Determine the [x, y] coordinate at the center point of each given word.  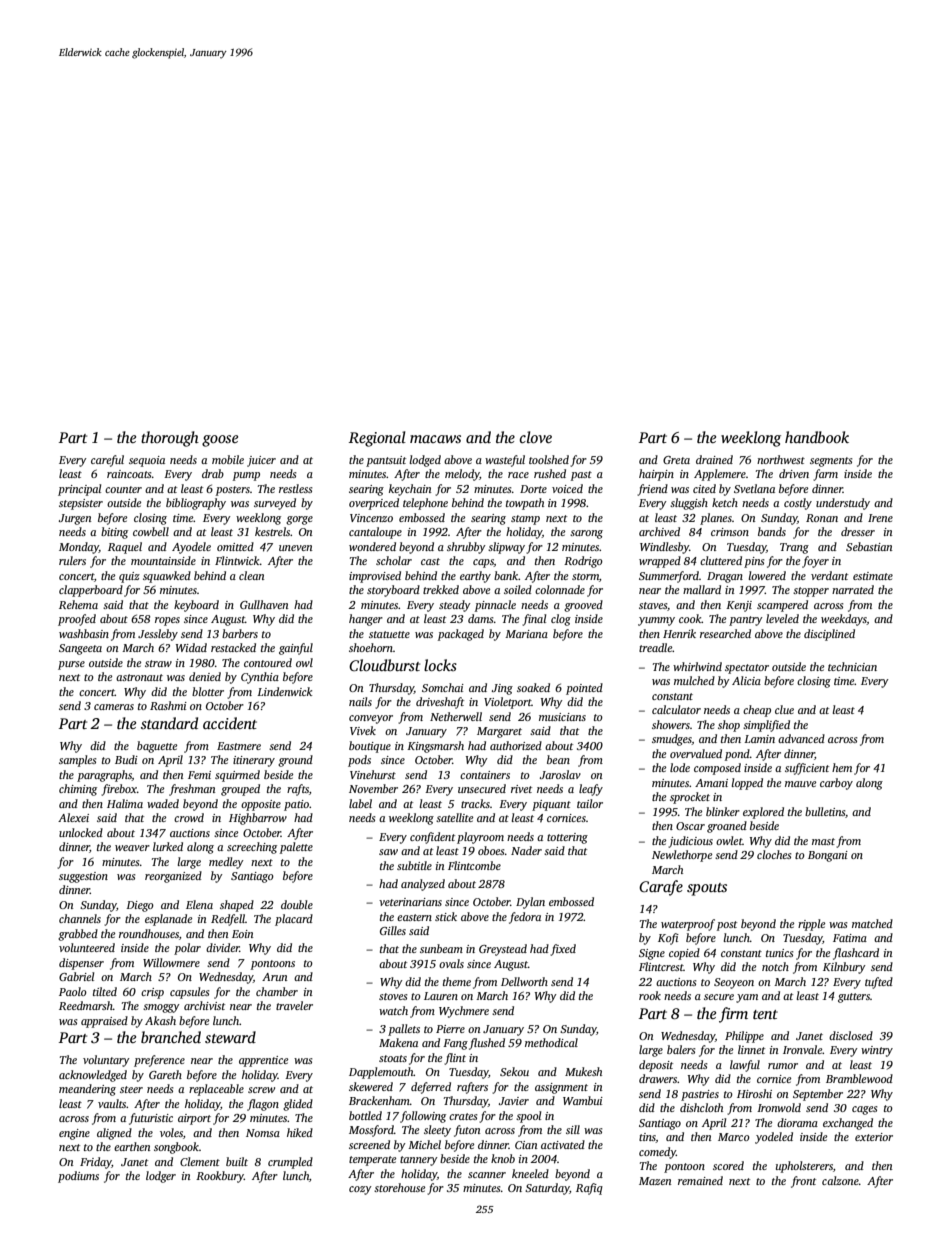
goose [220, 441]
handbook [817, 437]
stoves [393, 996]
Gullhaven [264, 604]
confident [432, 838]
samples [78, 761]
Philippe [744, 1037]
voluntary [106, 1061]
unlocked [81, 832]
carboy [836, 784]
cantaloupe [375, 533]
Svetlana [754, 488]
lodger [161, 1177]
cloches [774, 854]
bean [558, 759]
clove [536, 437]
